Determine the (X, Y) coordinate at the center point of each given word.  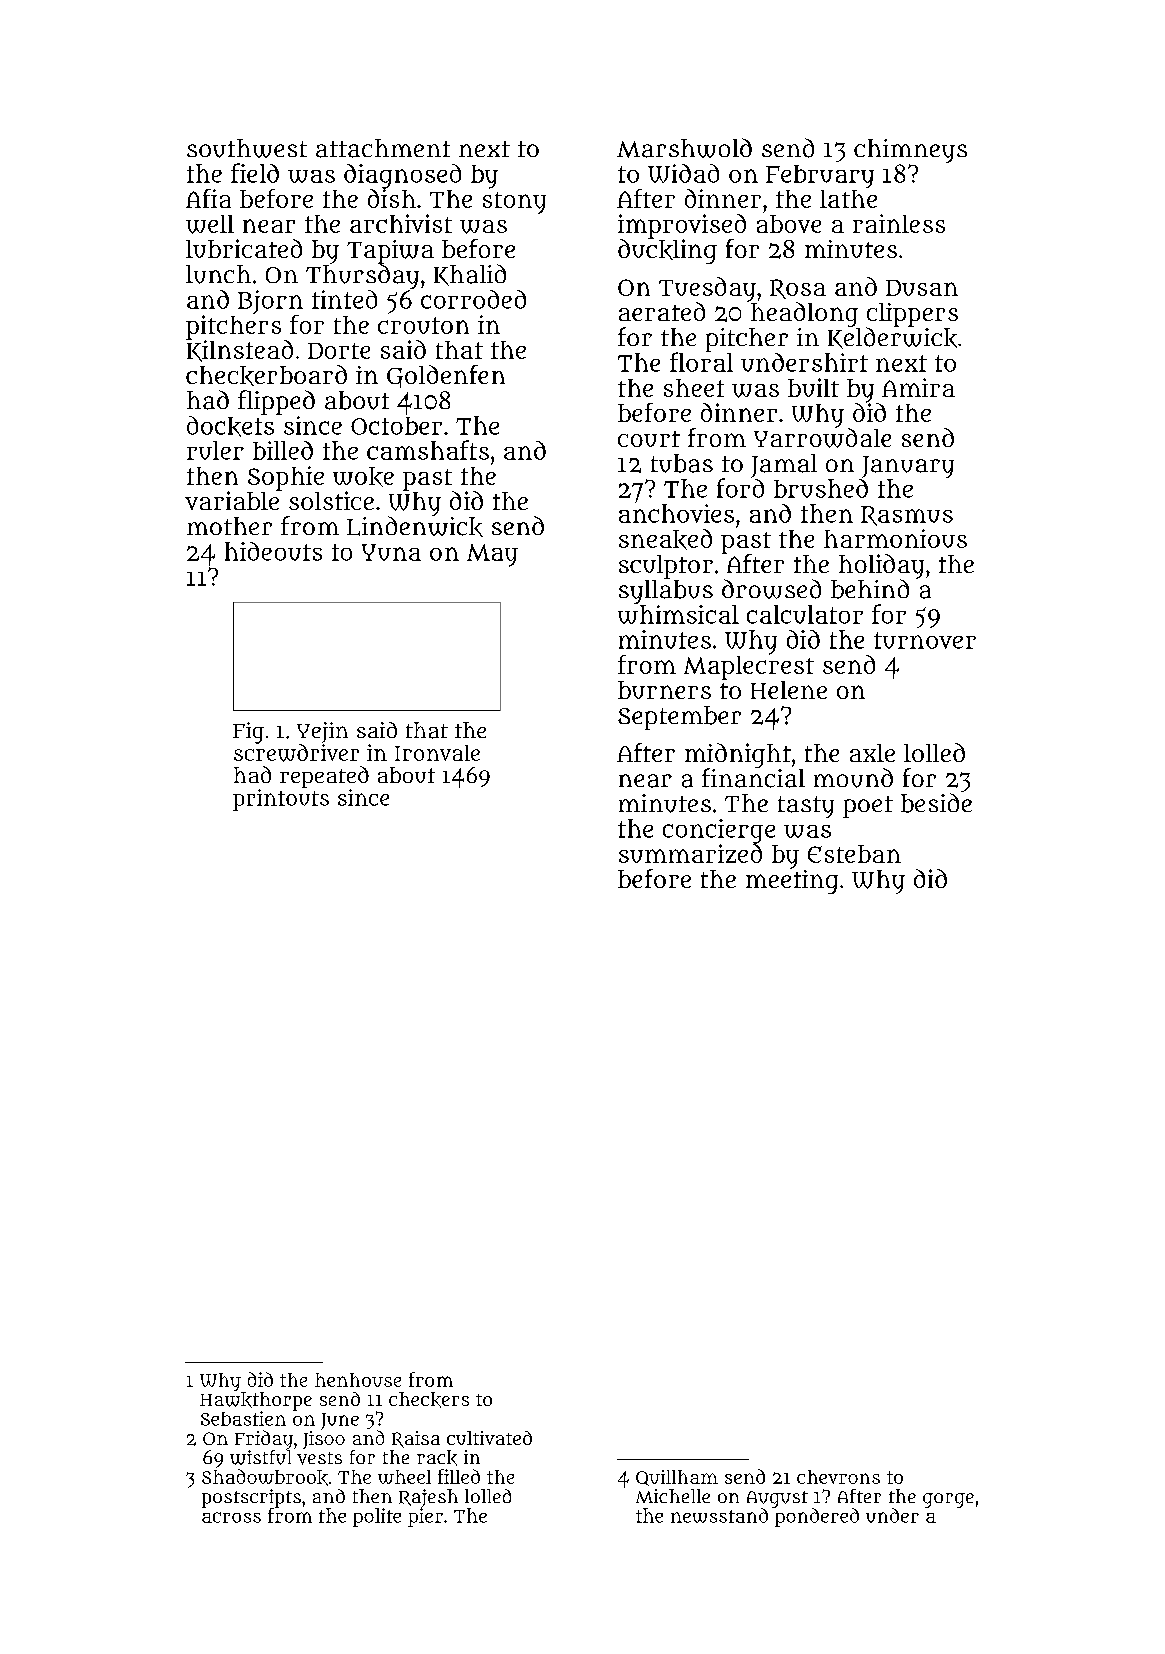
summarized (690, 853)
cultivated (489, 1438)
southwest (247, 148)
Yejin (322, 732)
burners (664, 690)
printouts (281, 800)
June (340, 1421)
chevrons (838, 1477)
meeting (792, 882)
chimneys (910, 151)
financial (753, 778)
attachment (383, 148)
